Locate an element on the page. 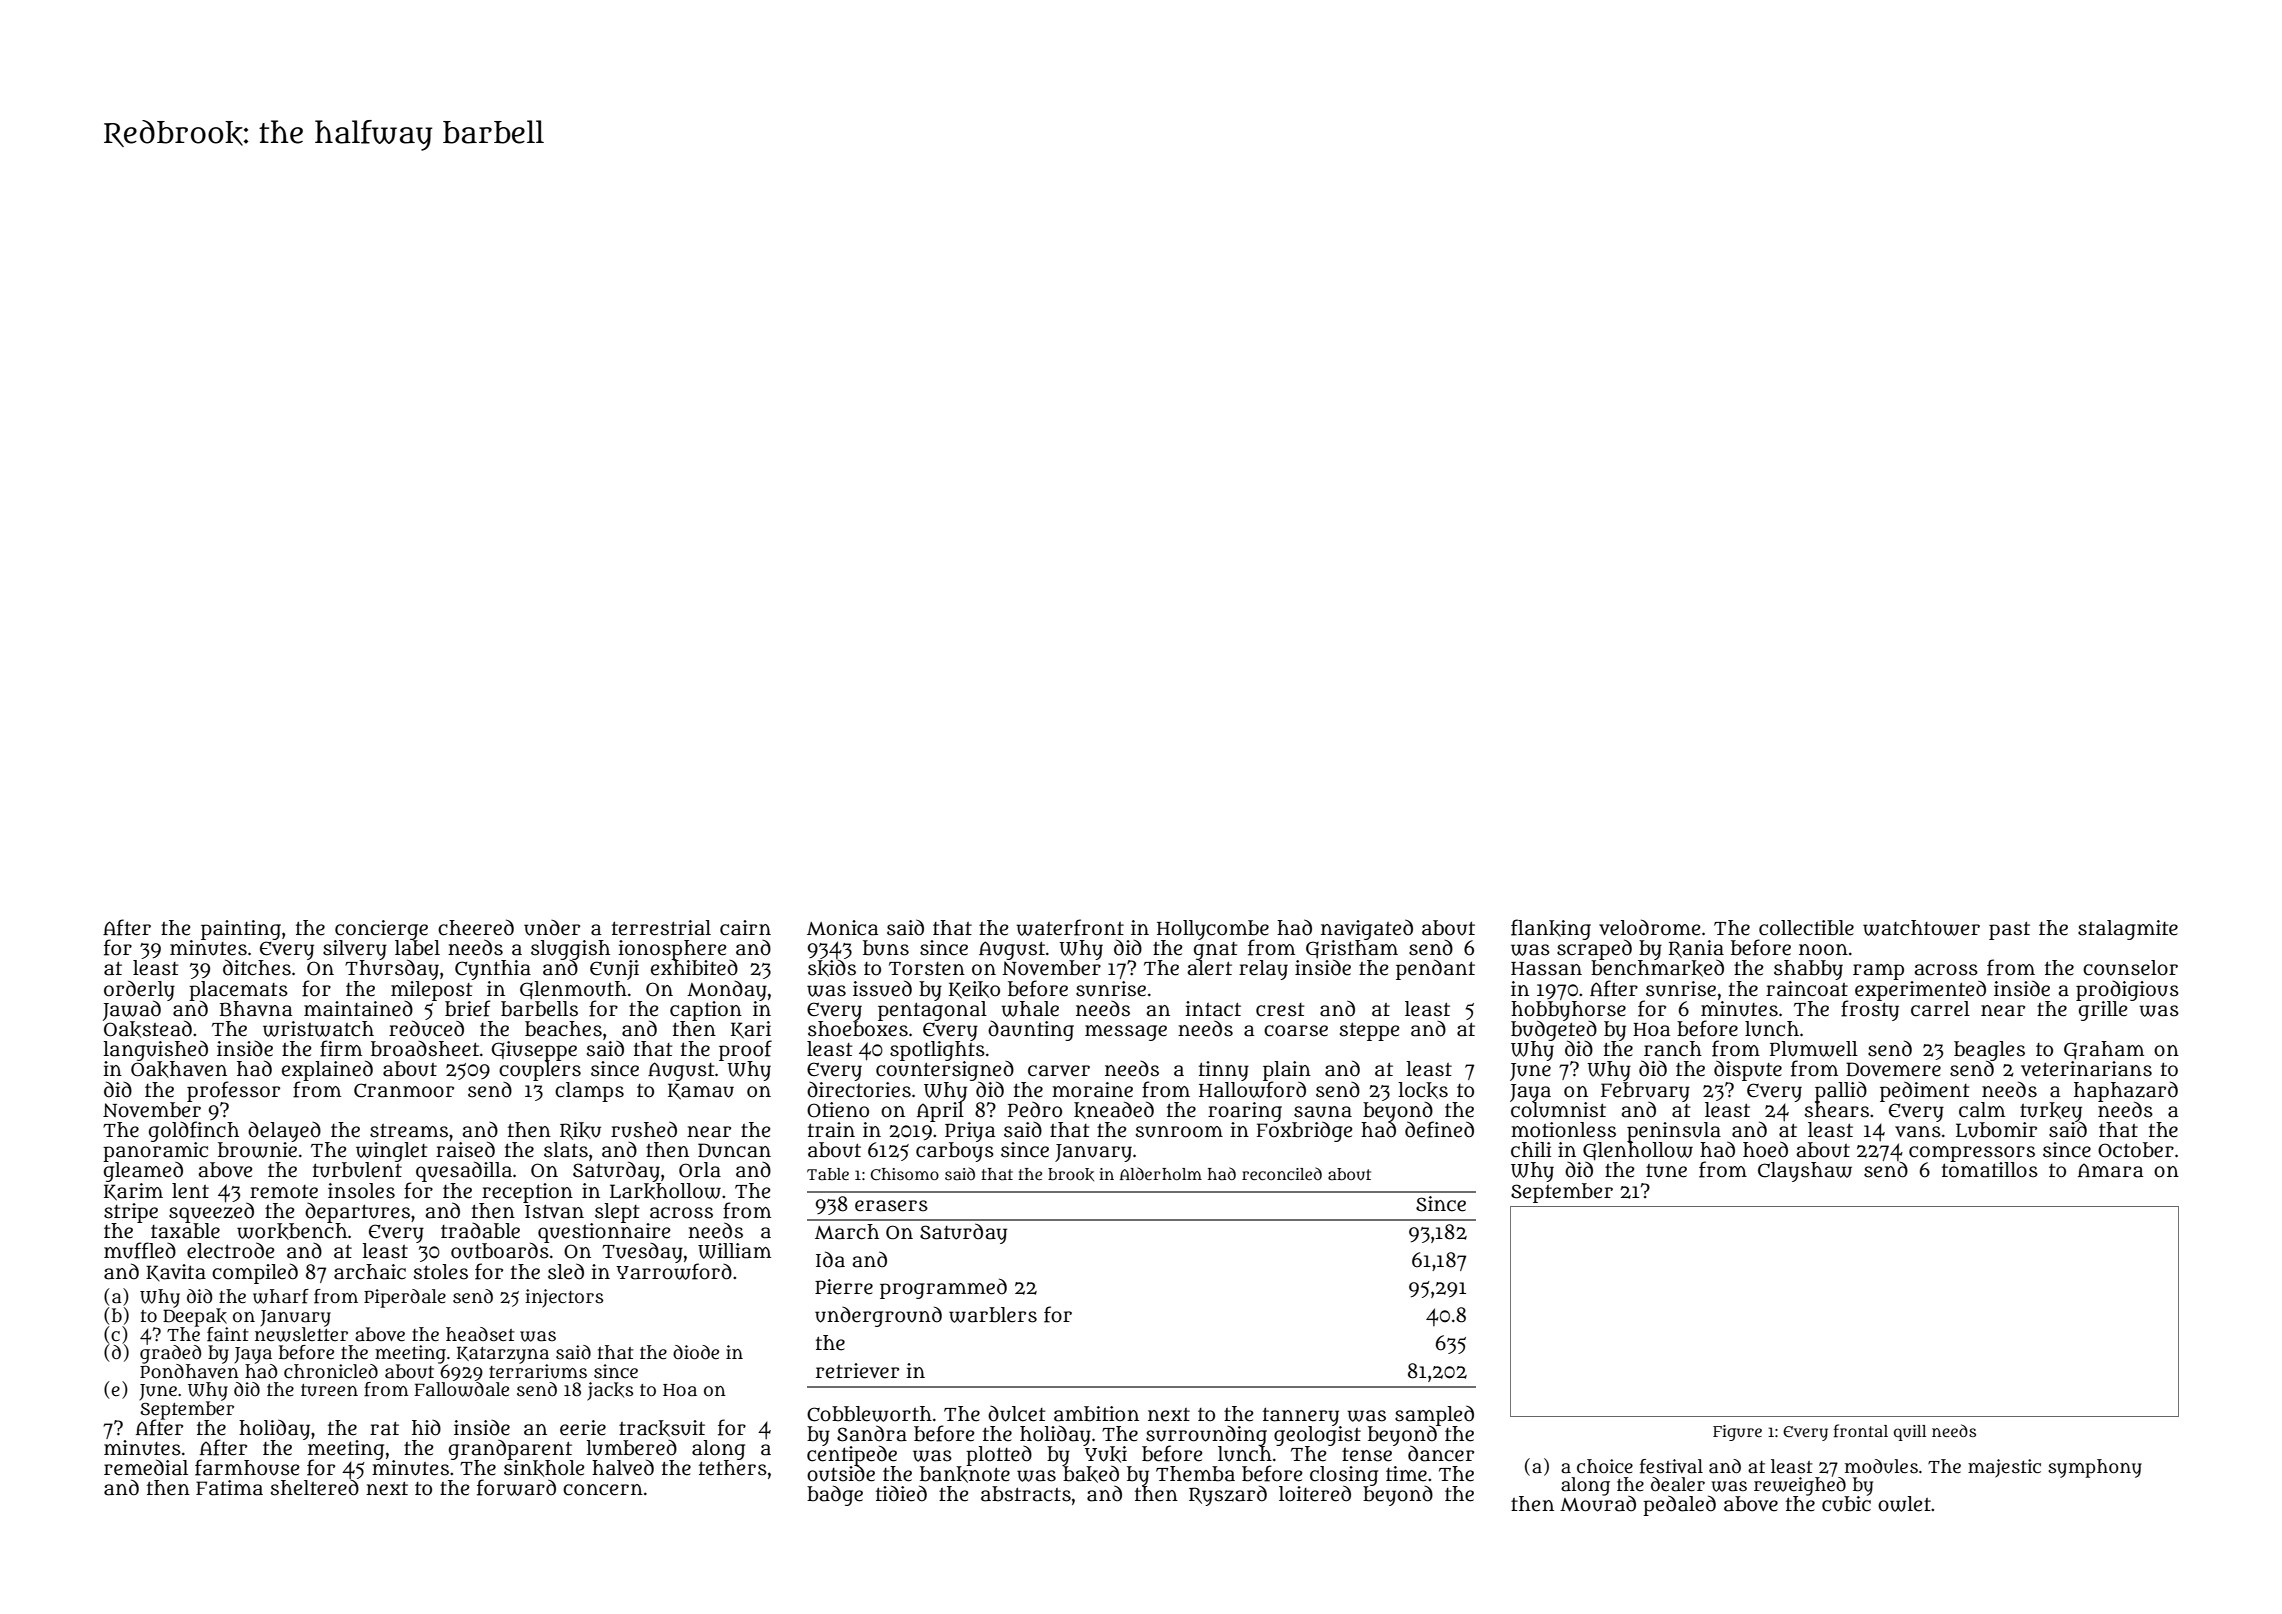 The image size is (2282, 1614). panoramic is located at coordinates (155, 1152).
